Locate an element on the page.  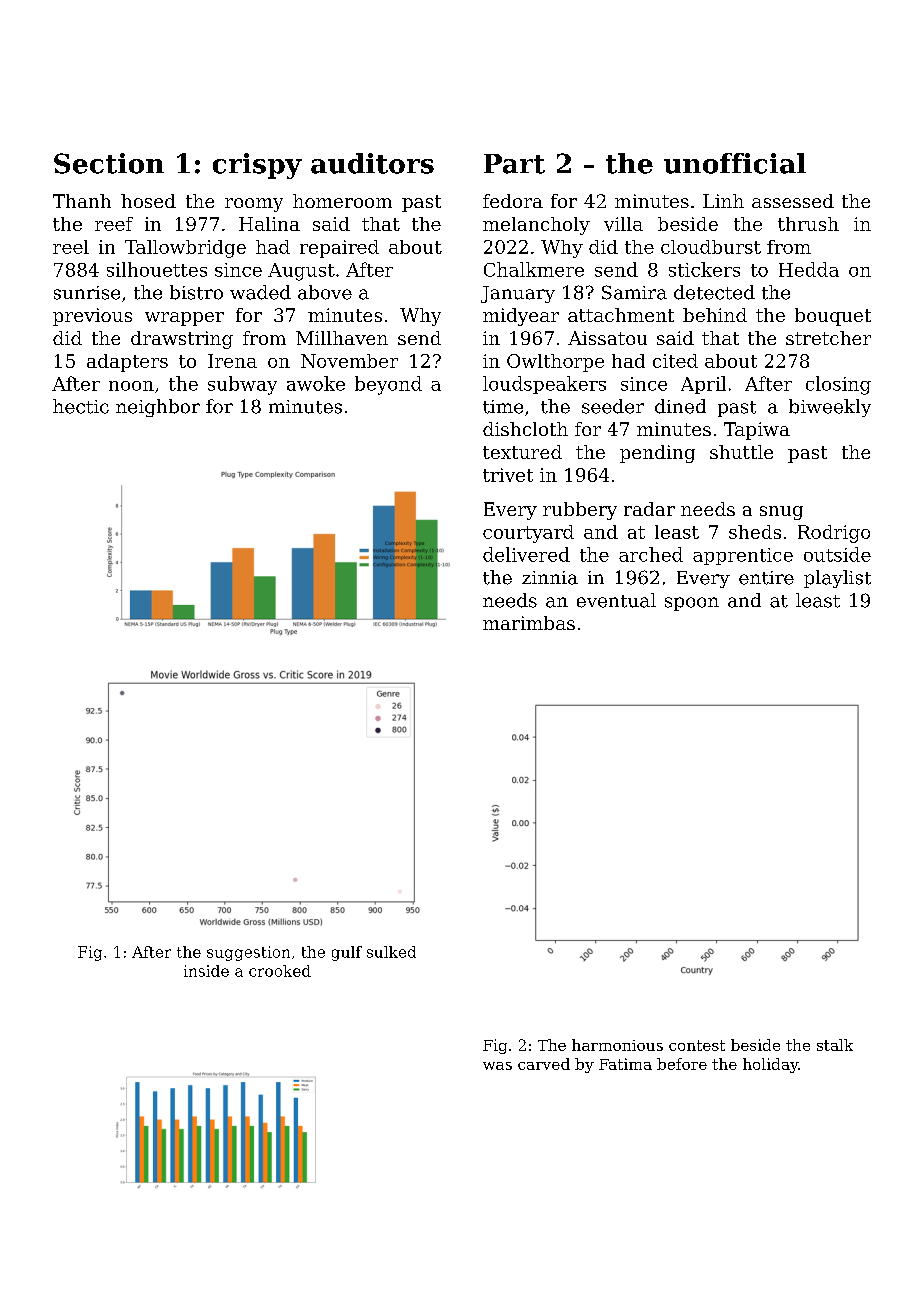
sulked is located at coordinates (391, 952).
